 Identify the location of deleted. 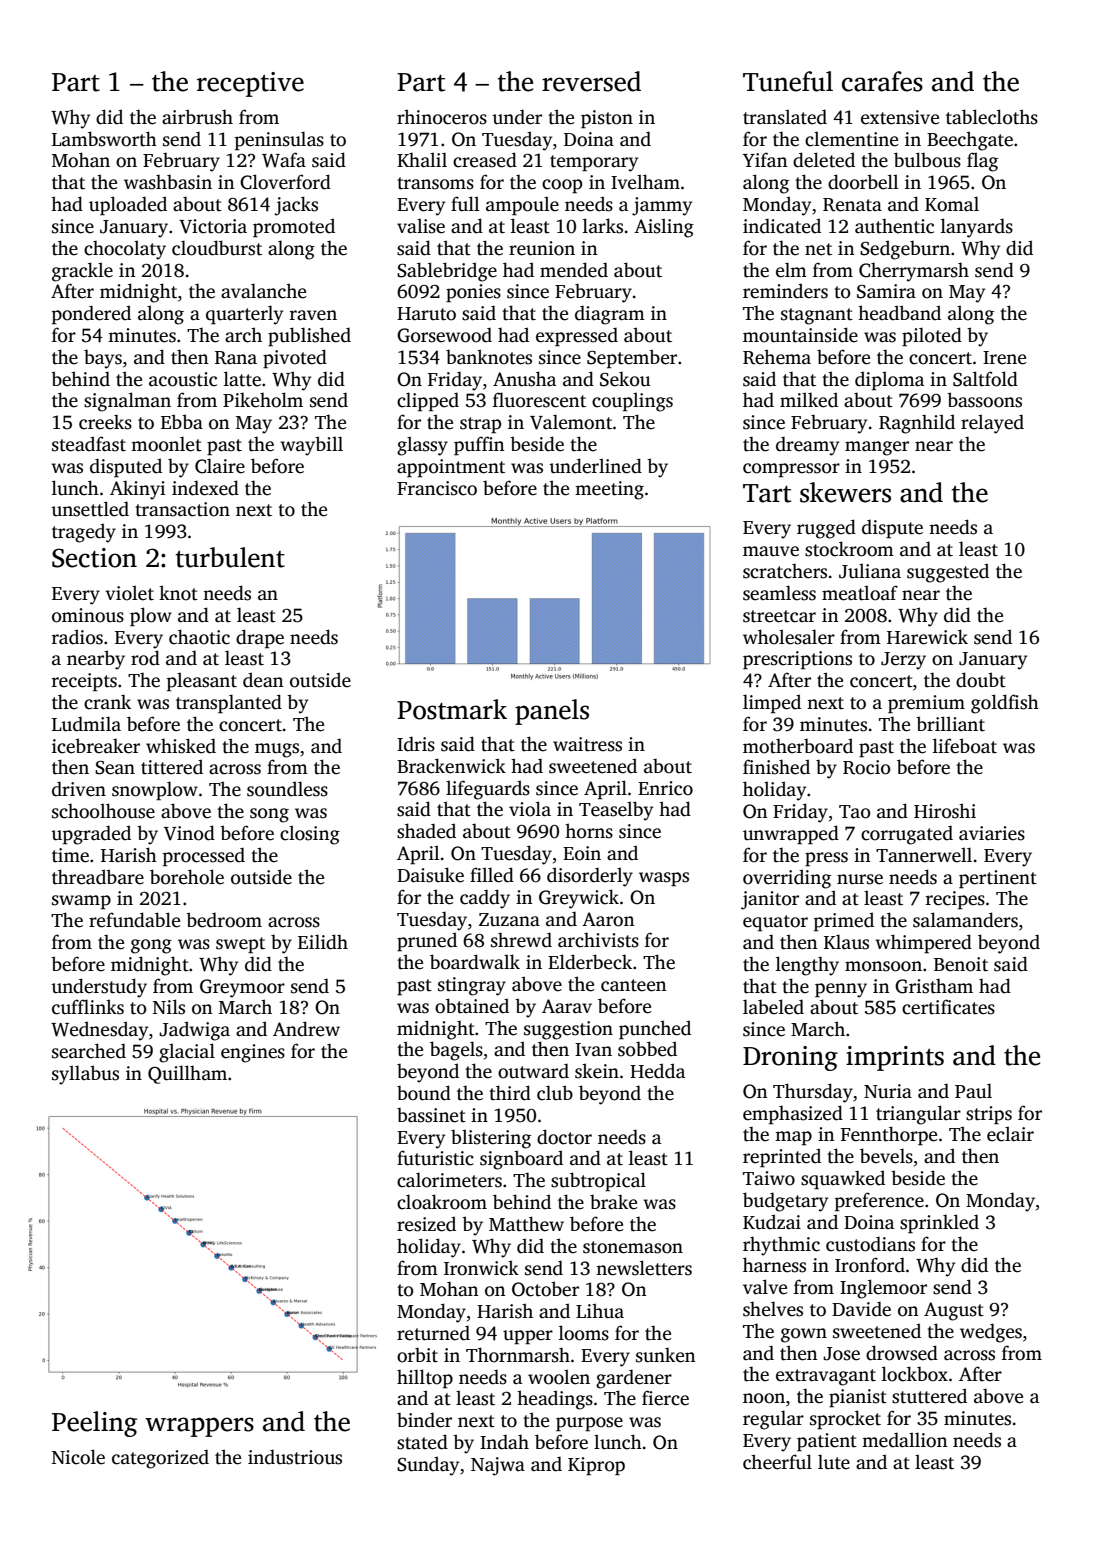
(824, 160).
